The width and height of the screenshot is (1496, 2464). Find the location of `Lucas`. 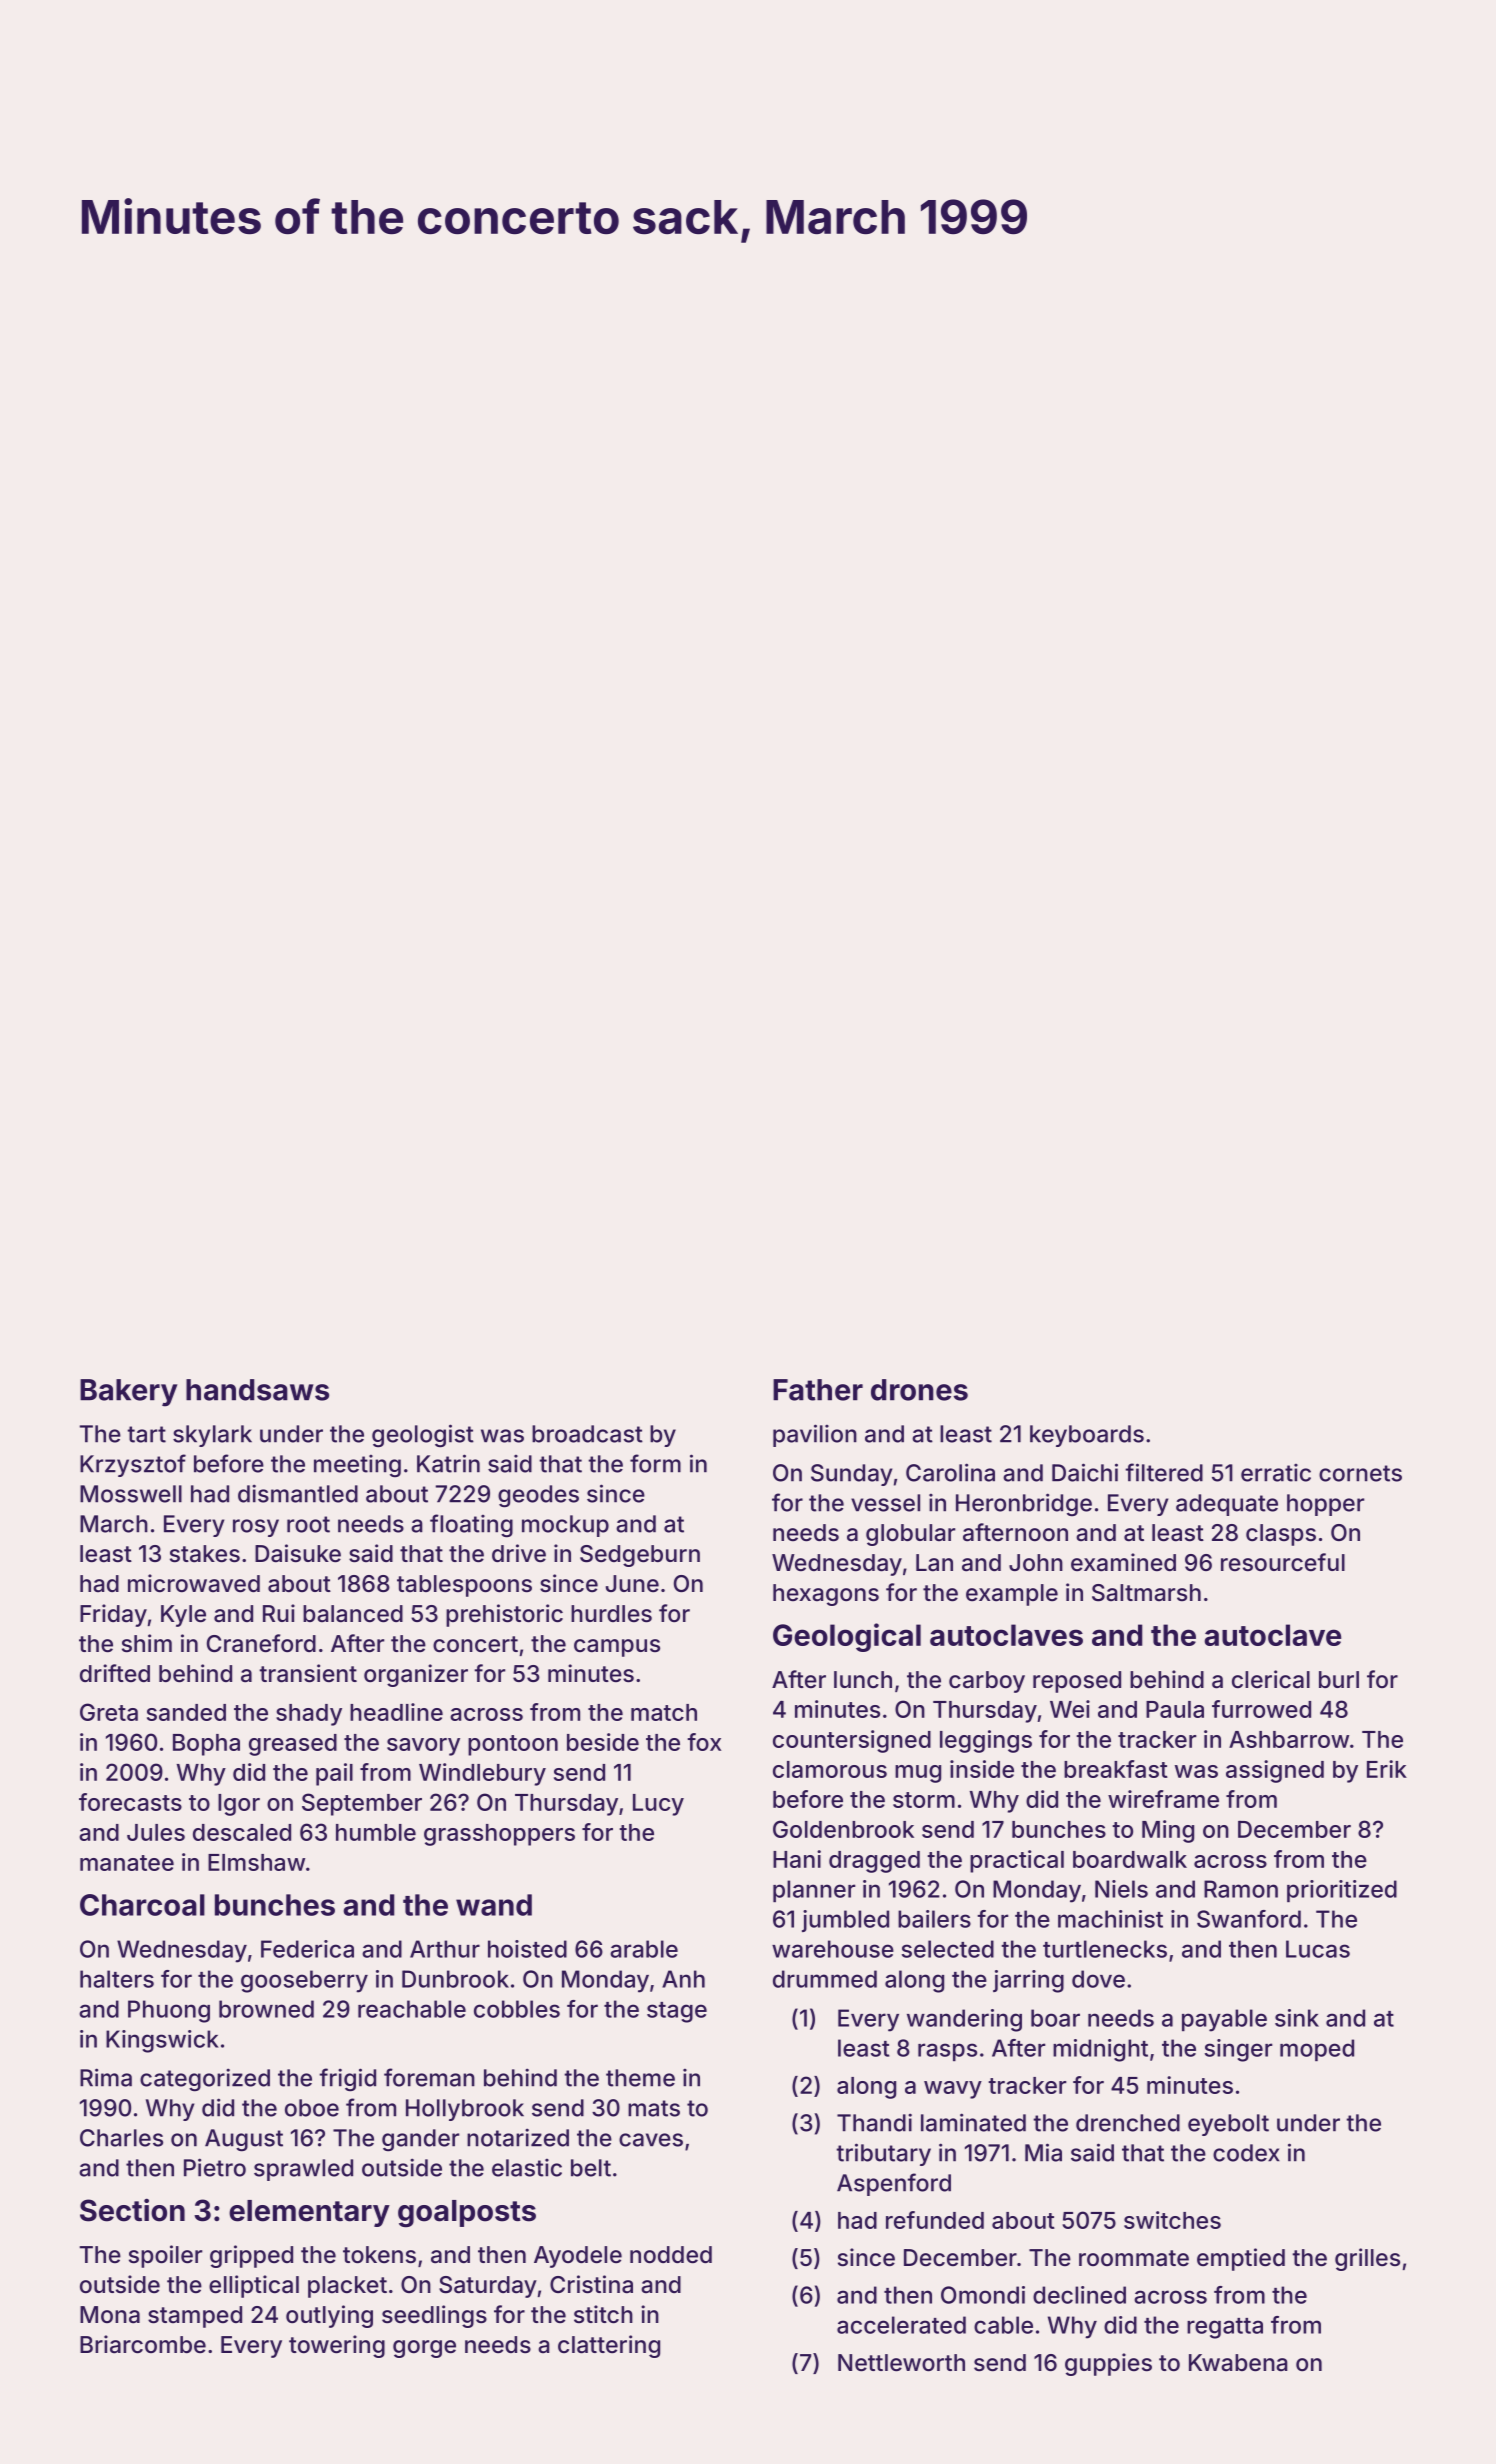

Lucas is located at coordinates (1318, 1949).
